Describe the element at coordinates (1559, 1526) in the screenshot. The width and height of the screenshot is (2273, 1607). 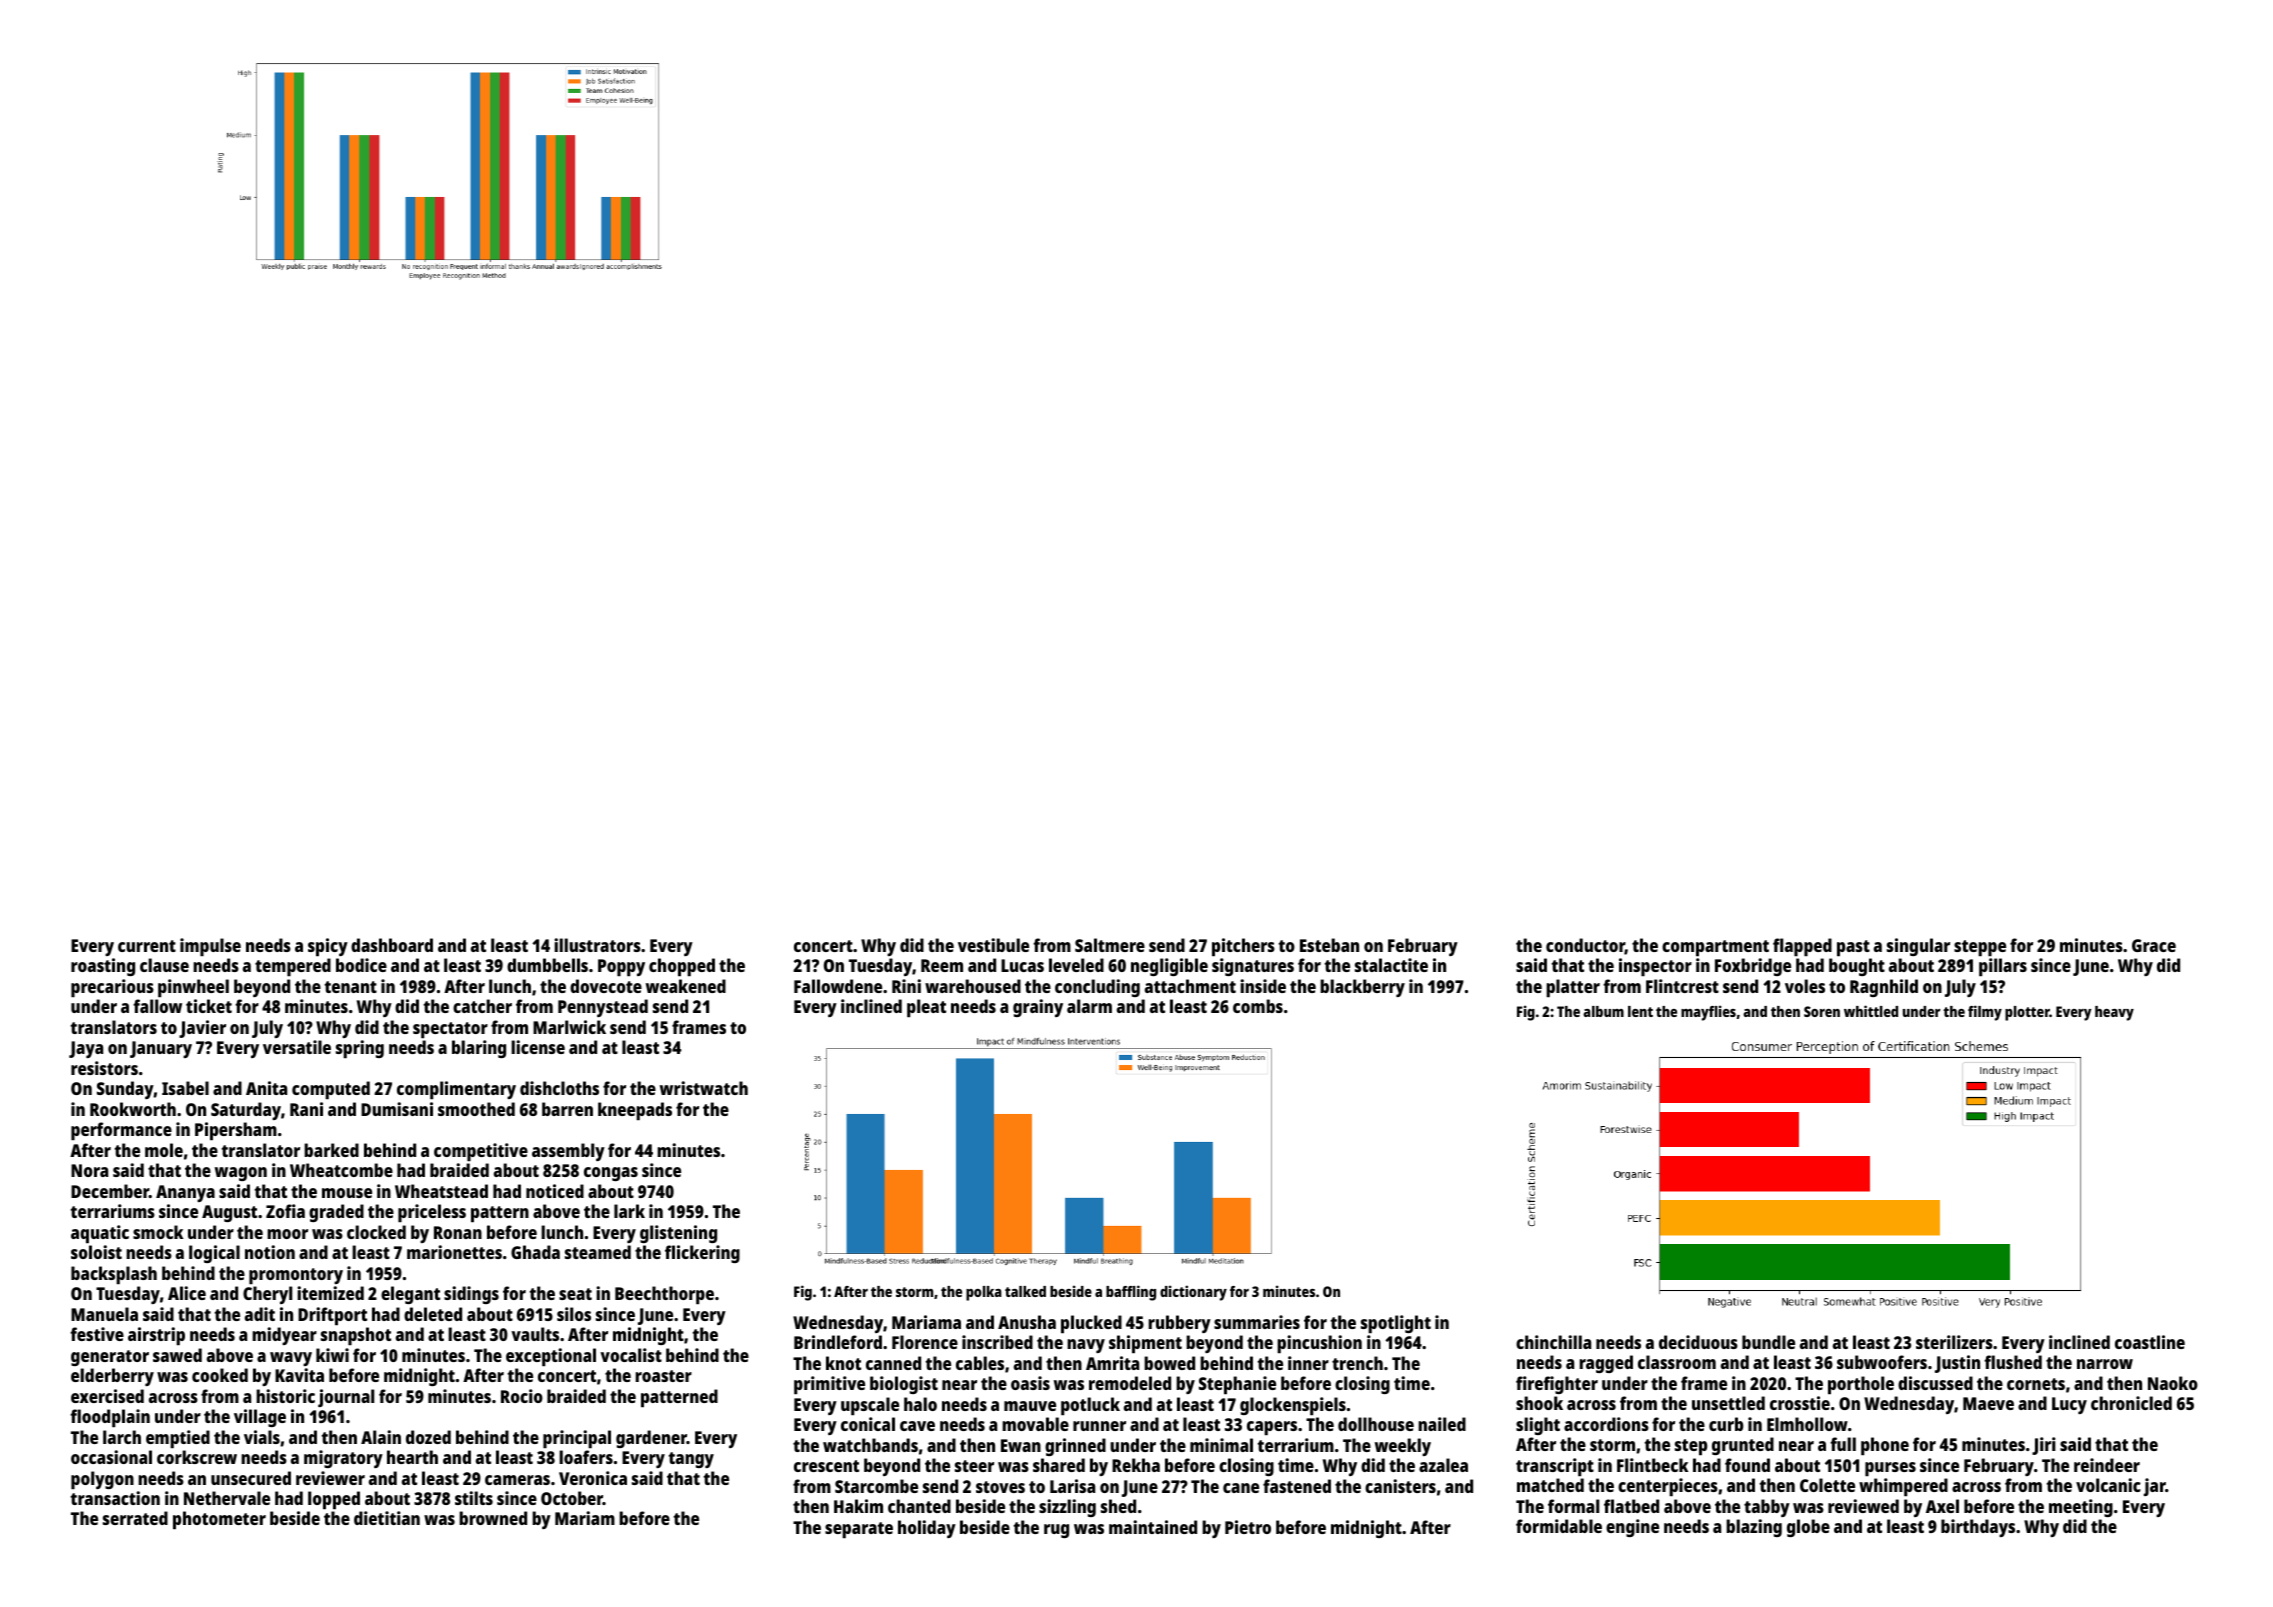
I see `formidable` at that location.
